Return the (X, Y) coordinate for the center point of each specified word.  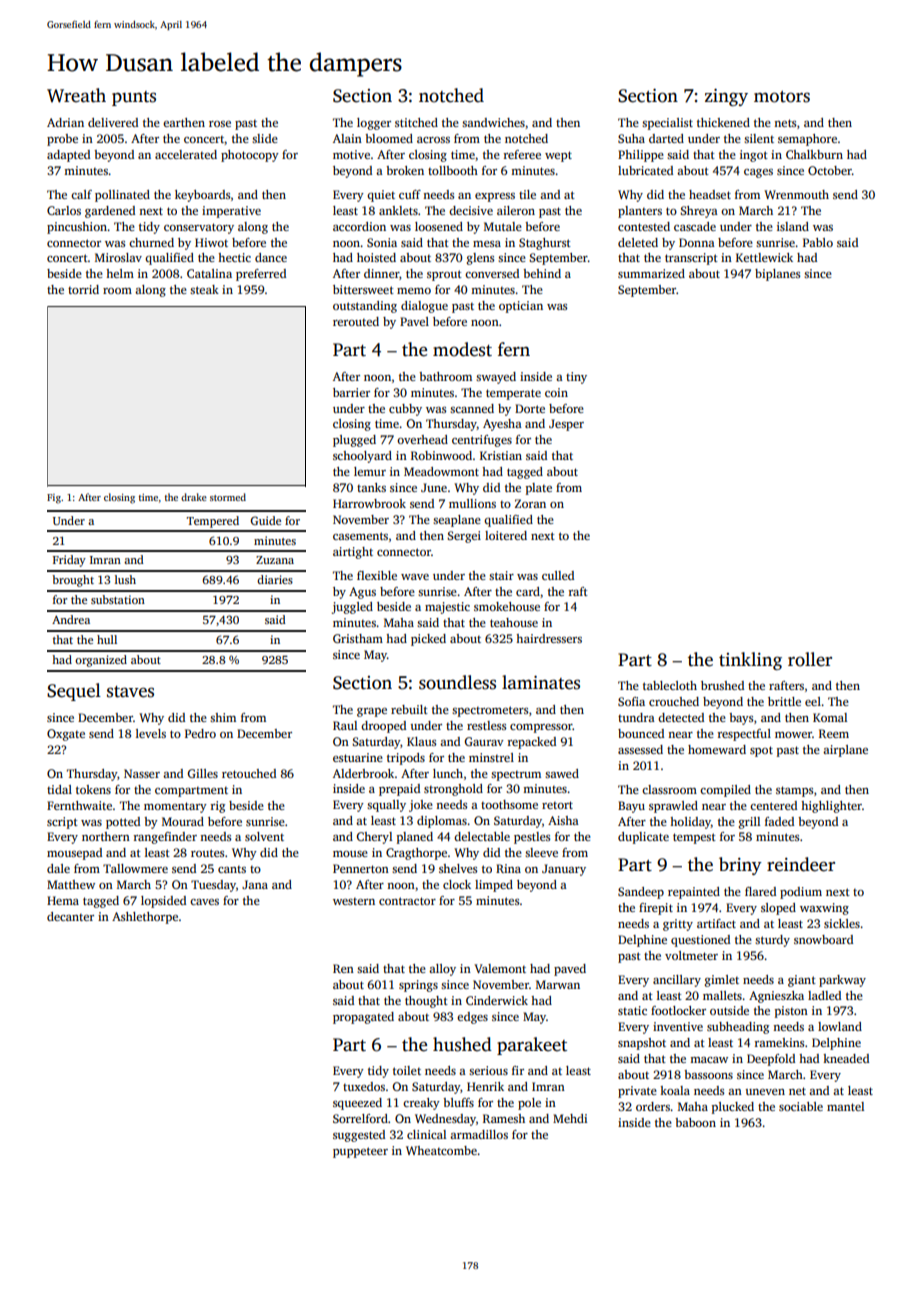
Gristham (358, 638)
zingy (726, 97)
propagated (363, 1018)
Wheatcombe (441, 1150)
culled (558, 575)
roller (810, 659)
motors (782, 97)
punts (134, 98)
